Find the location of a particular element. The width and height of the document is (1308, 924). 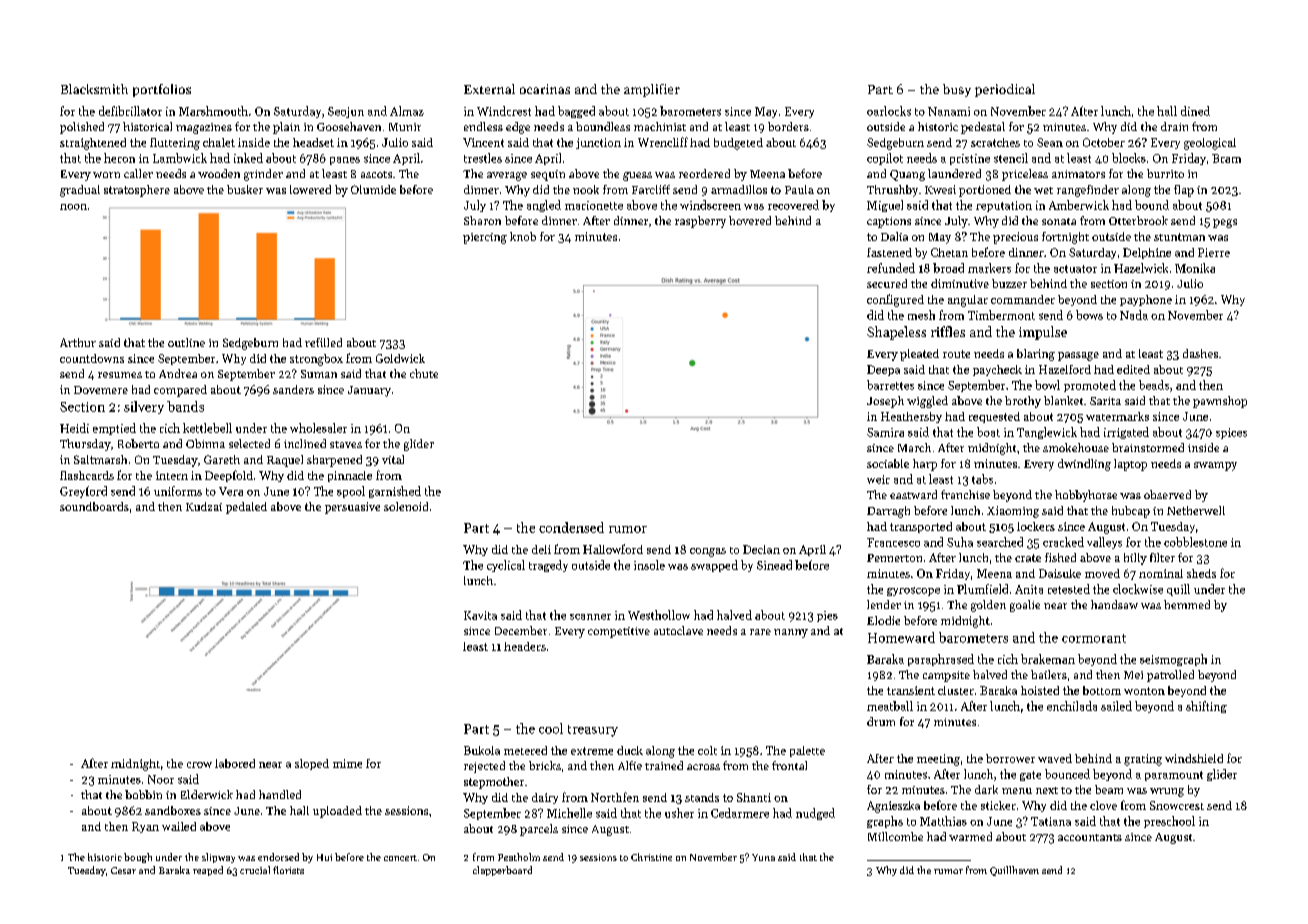

busy is located at coordinates (957, 90).
